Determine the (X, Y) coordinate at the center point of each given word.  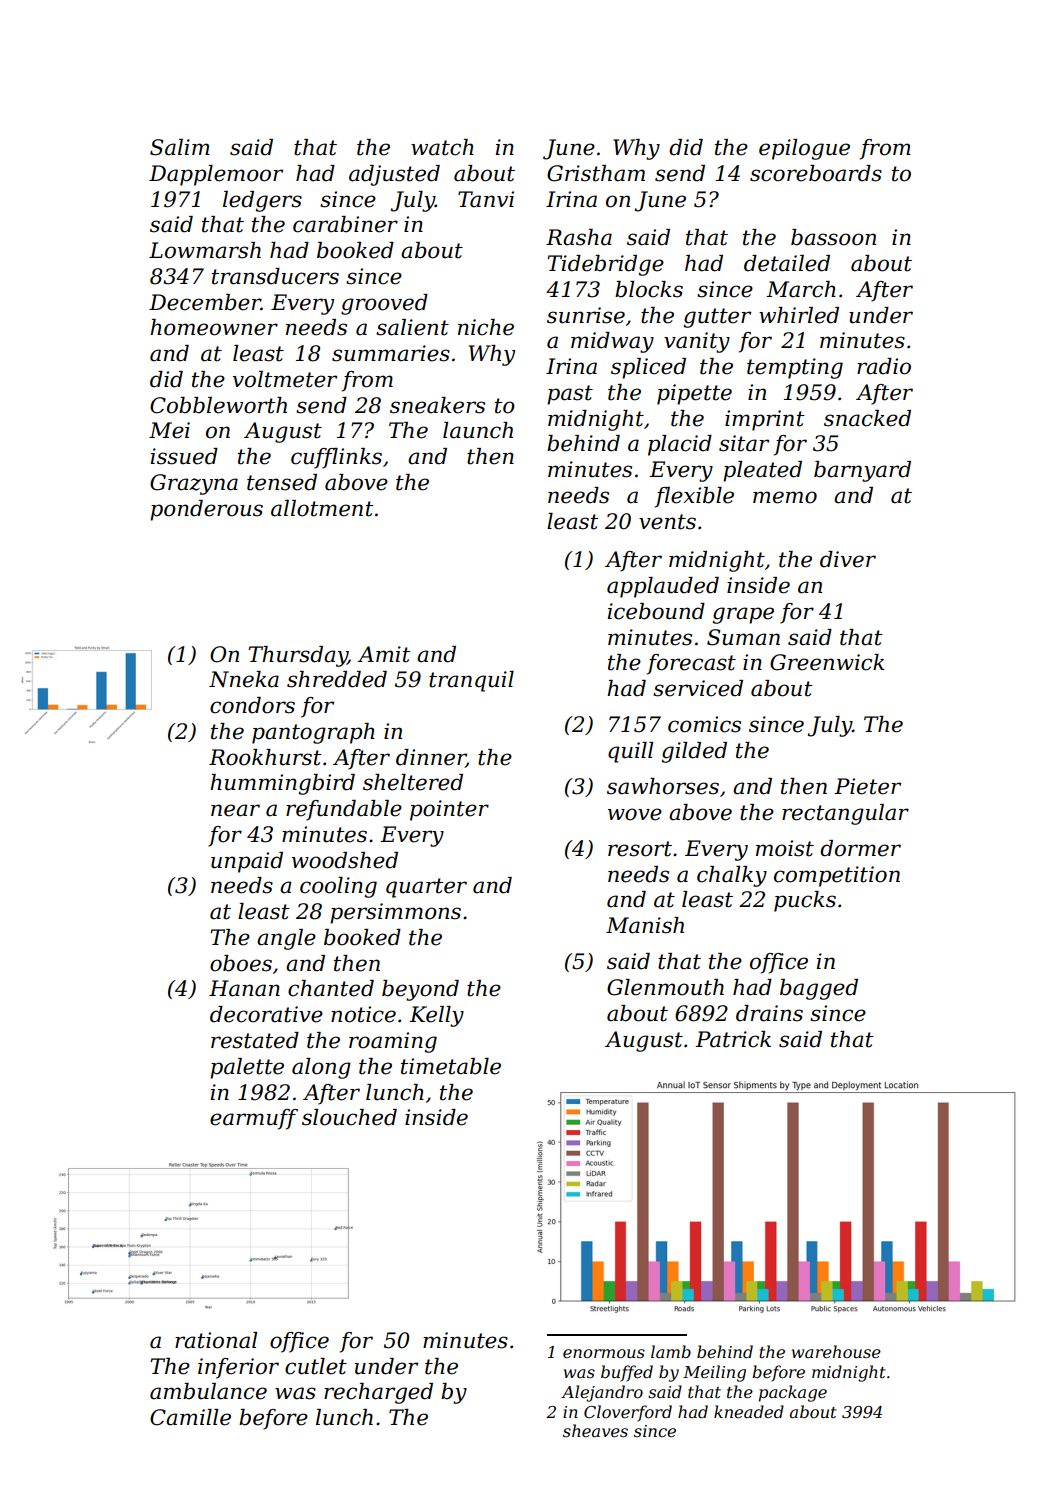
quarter (426, 888)
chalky (732, 876)
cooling (338, 887)
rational (216, 1340)
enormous (604, 1353)
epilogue (804, 149)
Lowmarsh (205, 250)
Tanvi (486, 199)
